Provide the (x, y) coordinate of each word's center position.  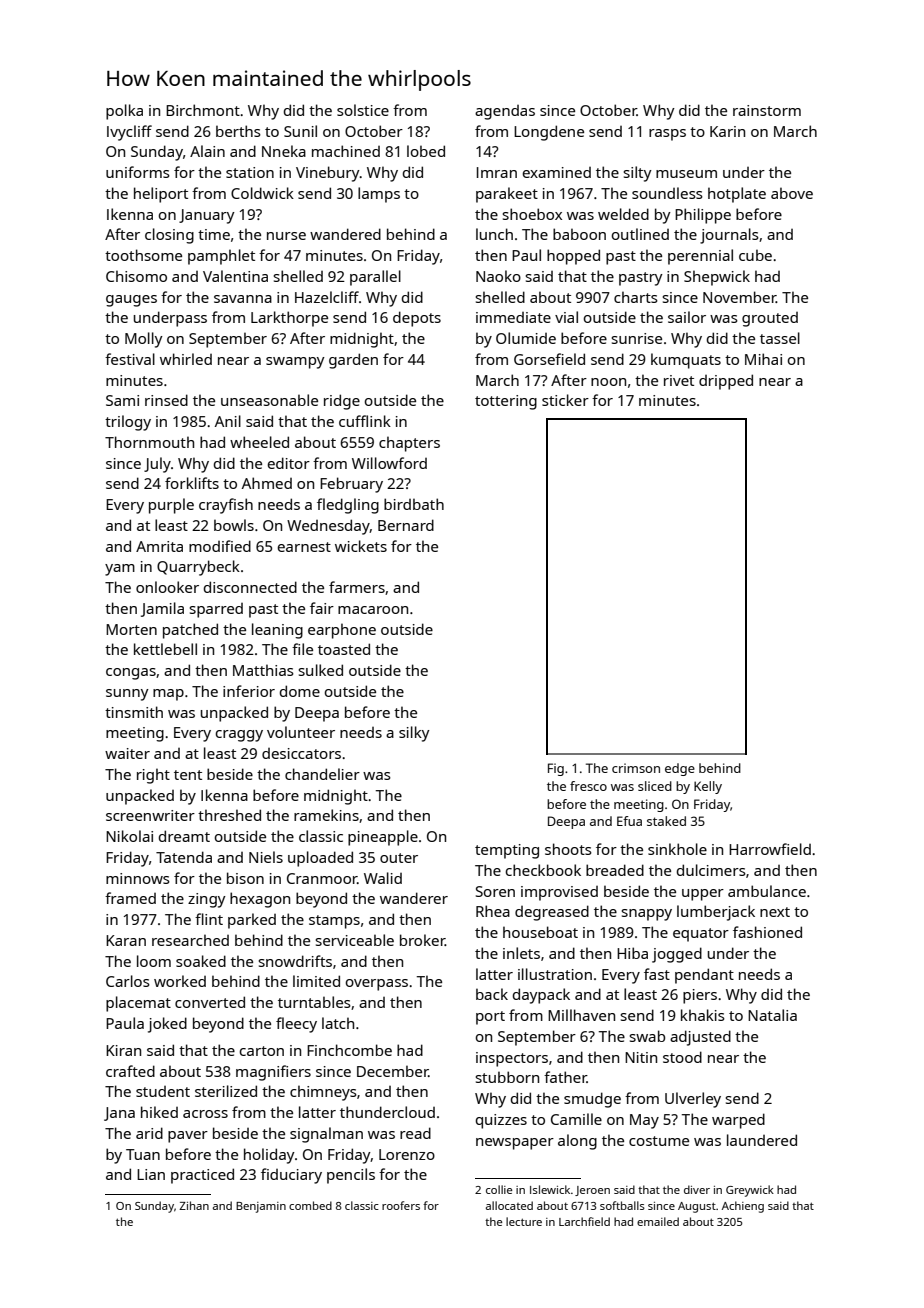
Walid (383, 878)
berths (238, 131)
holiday (269, 1156)
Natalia (772, 1015)
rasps (667, 135)
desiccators (301, 753)
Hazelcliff (327, 297)
